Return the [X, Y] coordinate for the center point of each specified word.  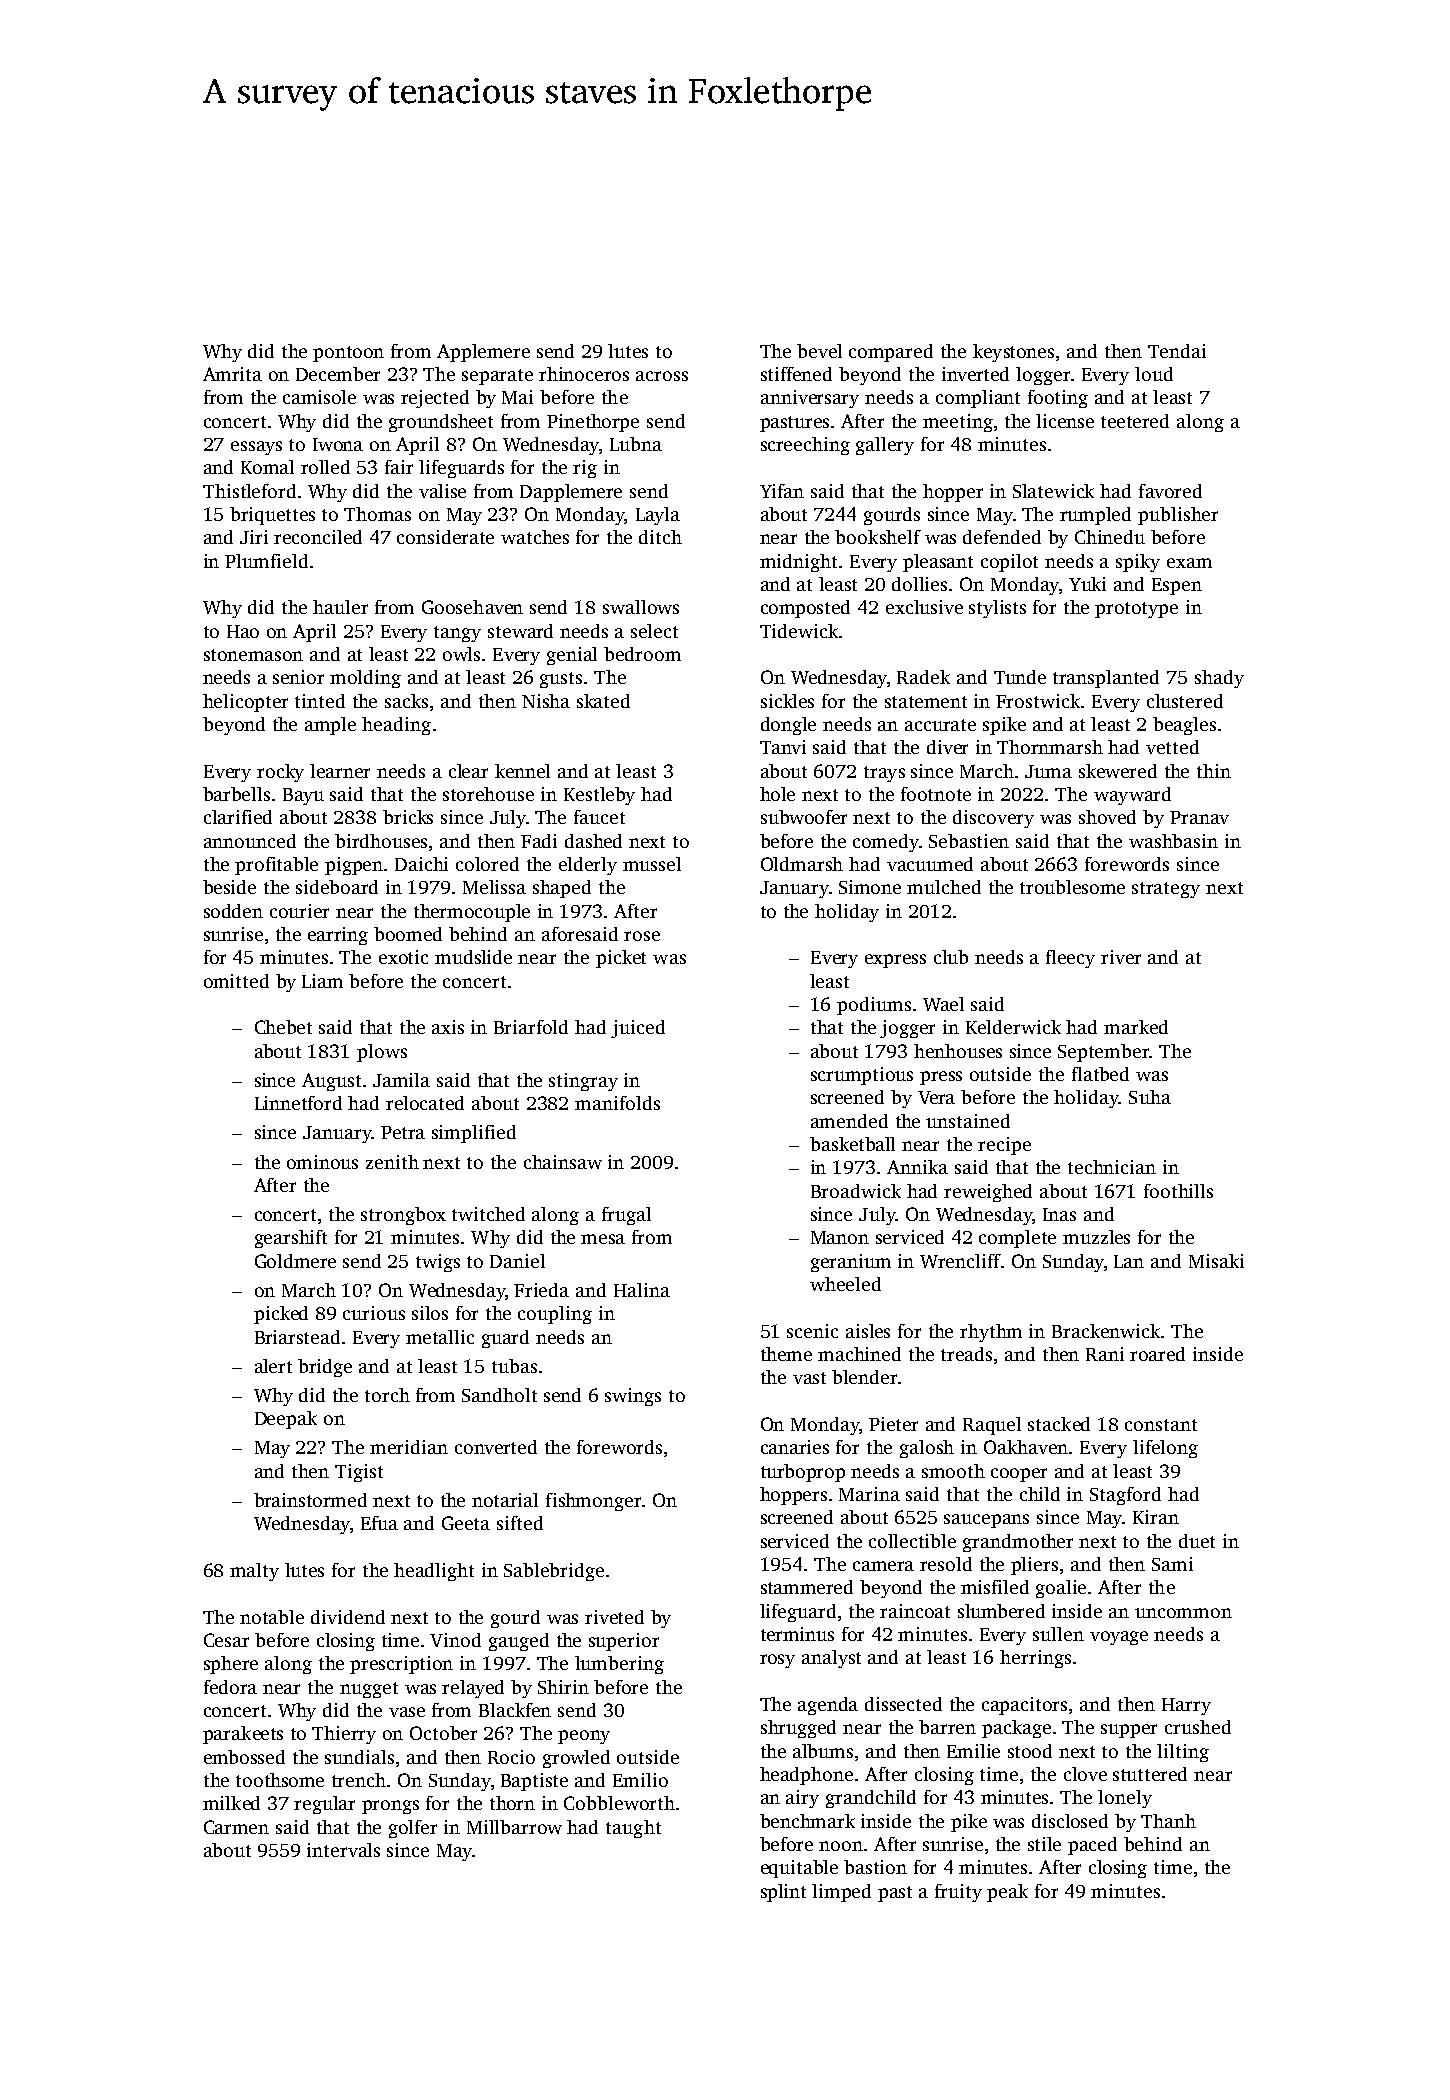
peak [1007, 1893]
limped [841, 1893]
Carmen [236, 1827]
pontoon [348, 354]
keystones [1013, 353]
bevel [819, 351]
